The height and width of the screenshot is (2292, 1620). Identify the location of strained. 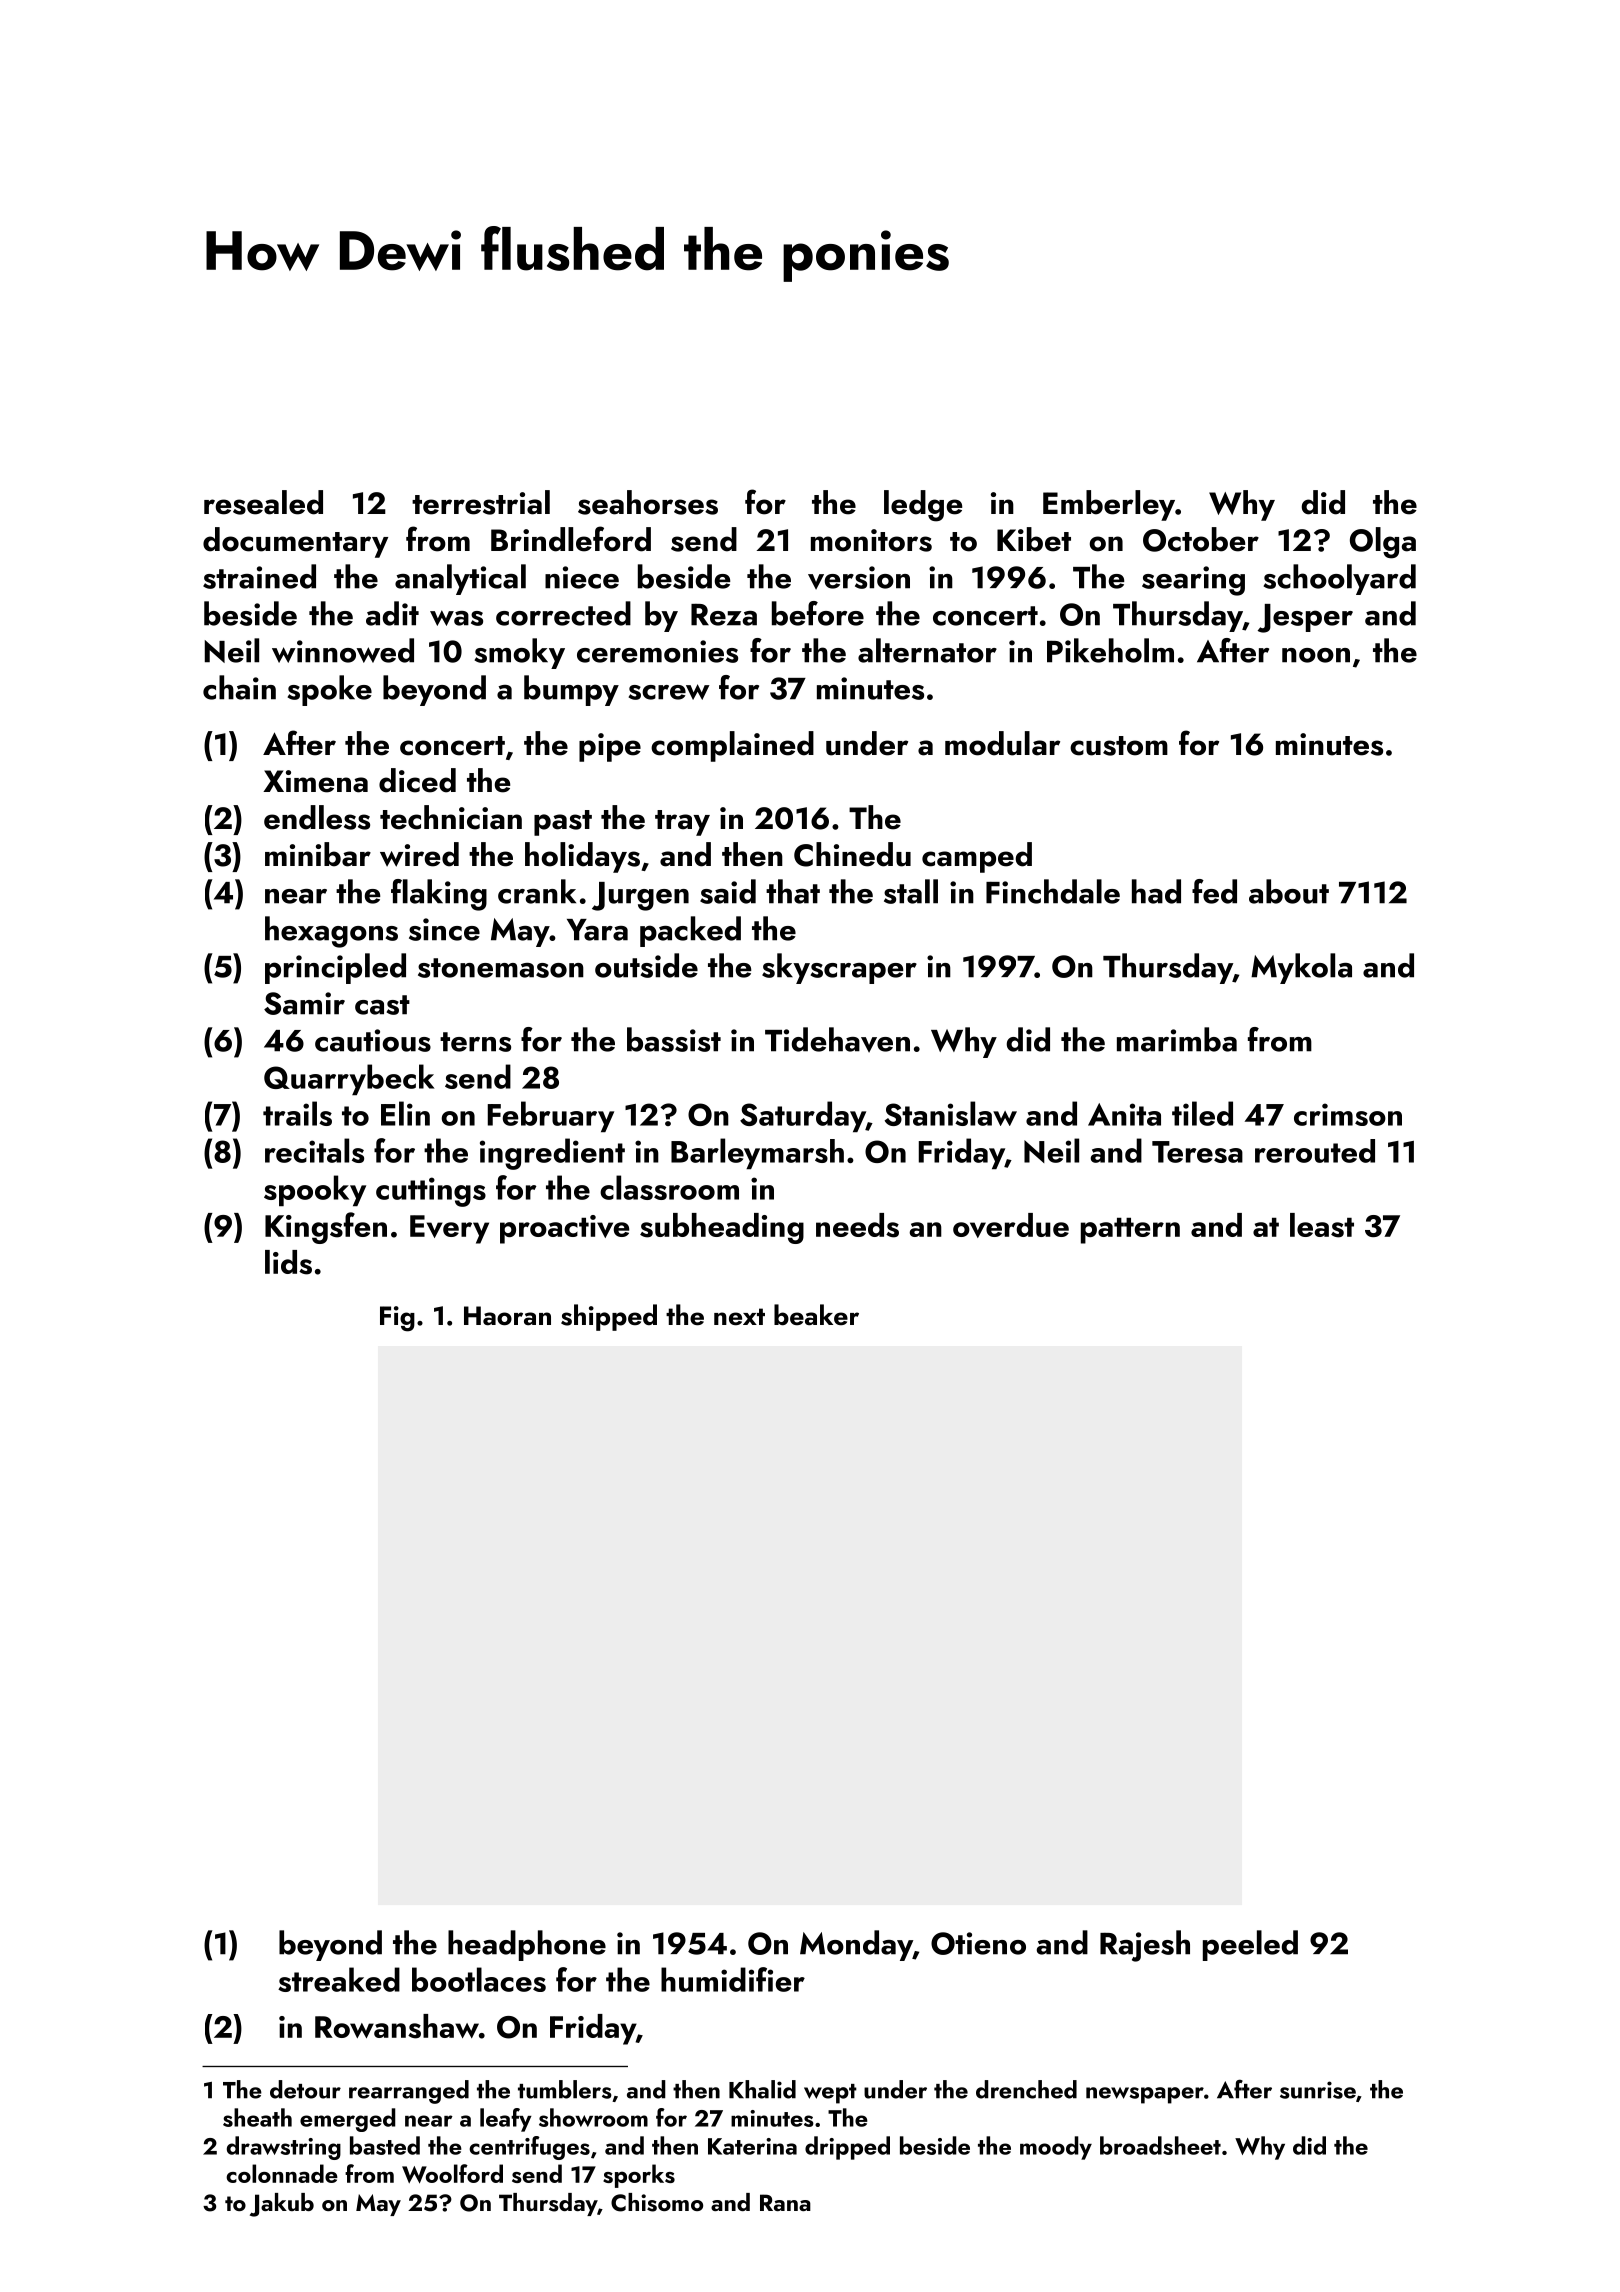
(259, 576).
